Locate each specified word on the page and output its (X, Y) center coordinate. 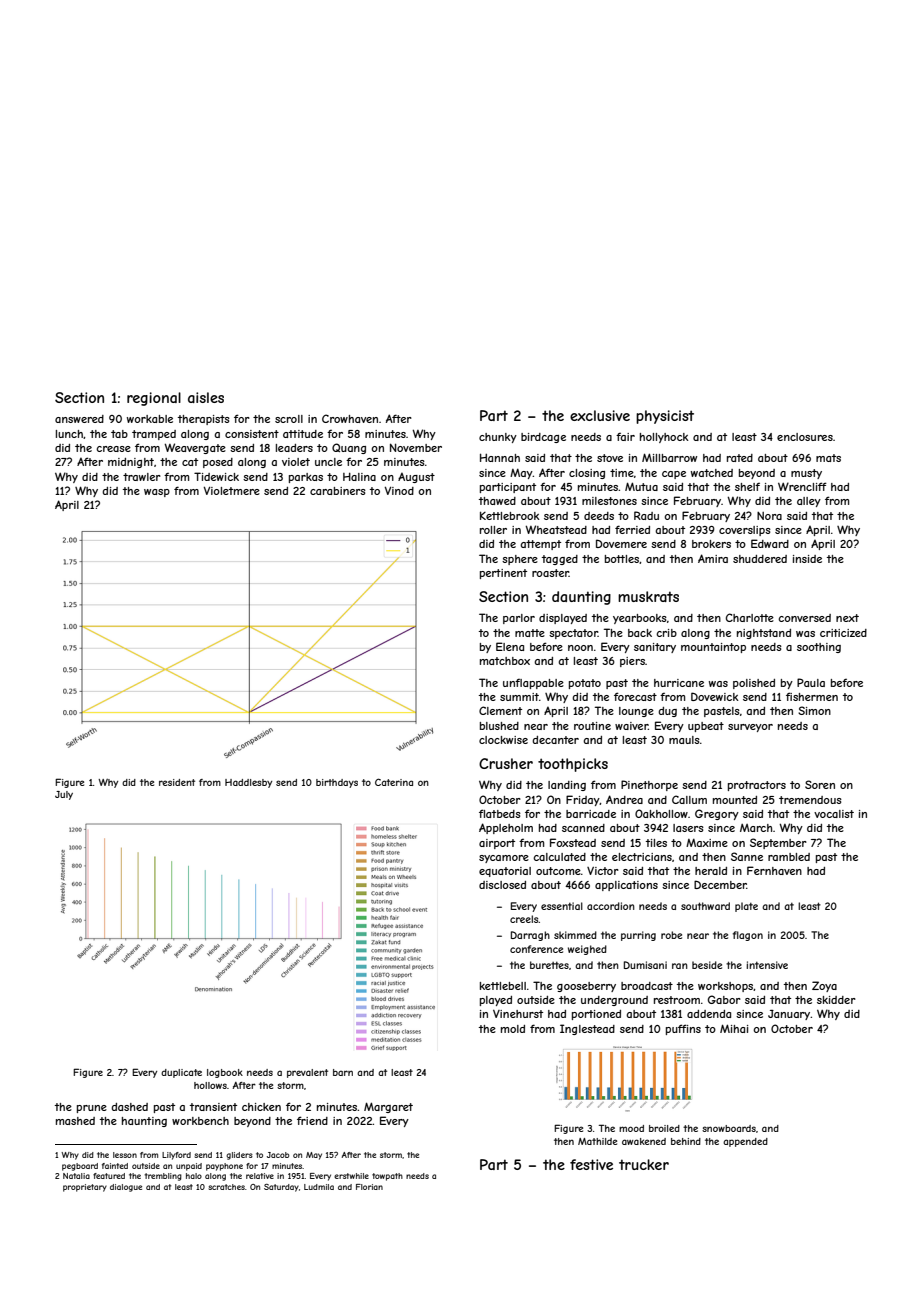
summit (519, 697)
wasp (157, 493)
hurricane (679, 683)
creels (524, 919)
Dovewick (715, 696)
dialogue (126, 1188)
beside (707, 965)
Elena (510, 646)
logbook (225, 1073)
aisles (206, 397)
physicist (665, 417)
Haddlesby (248, 783)
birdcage (543, 438)
